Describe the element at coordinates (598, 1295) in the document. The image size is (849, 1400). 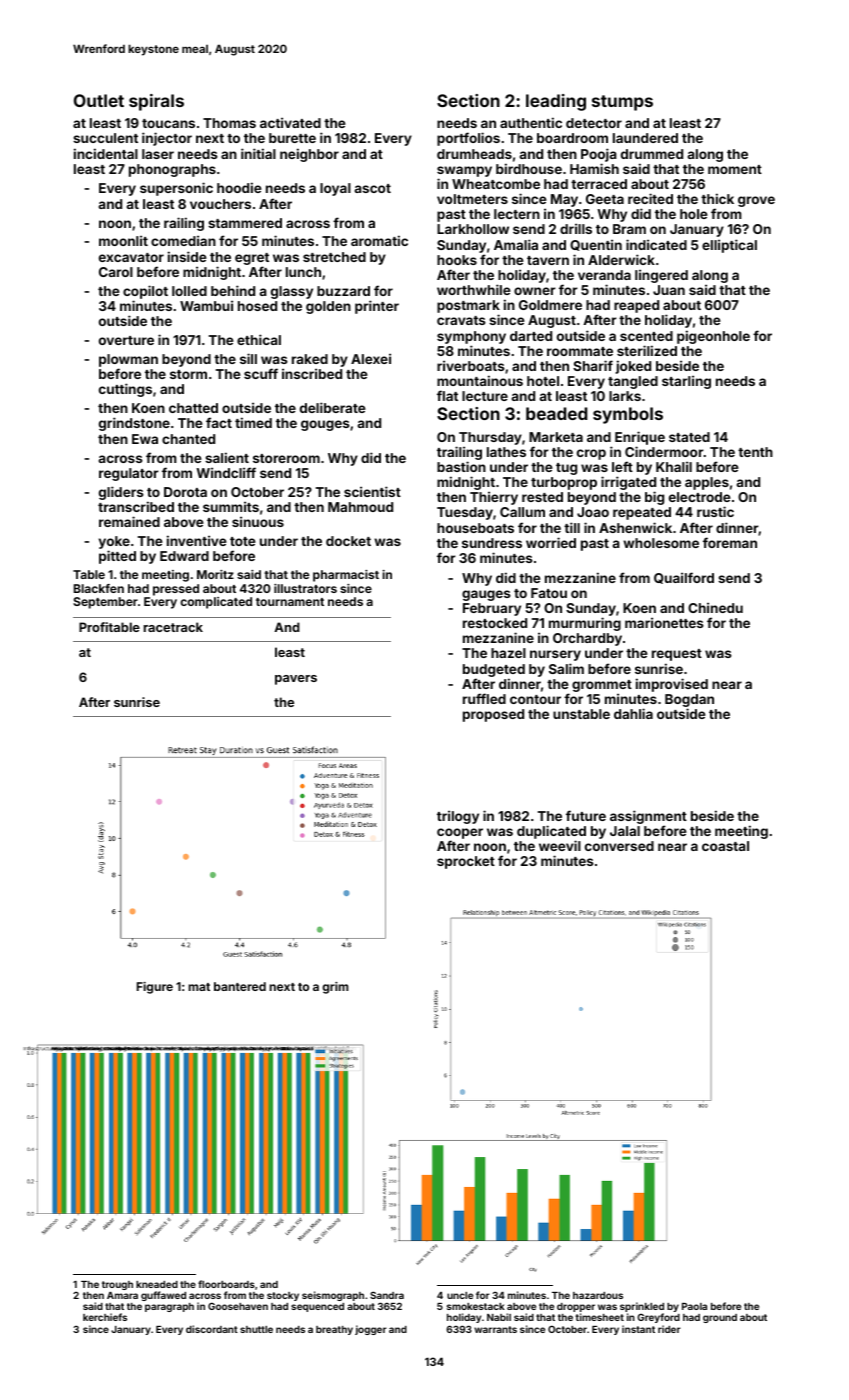
I see `hazardous` at that location.
